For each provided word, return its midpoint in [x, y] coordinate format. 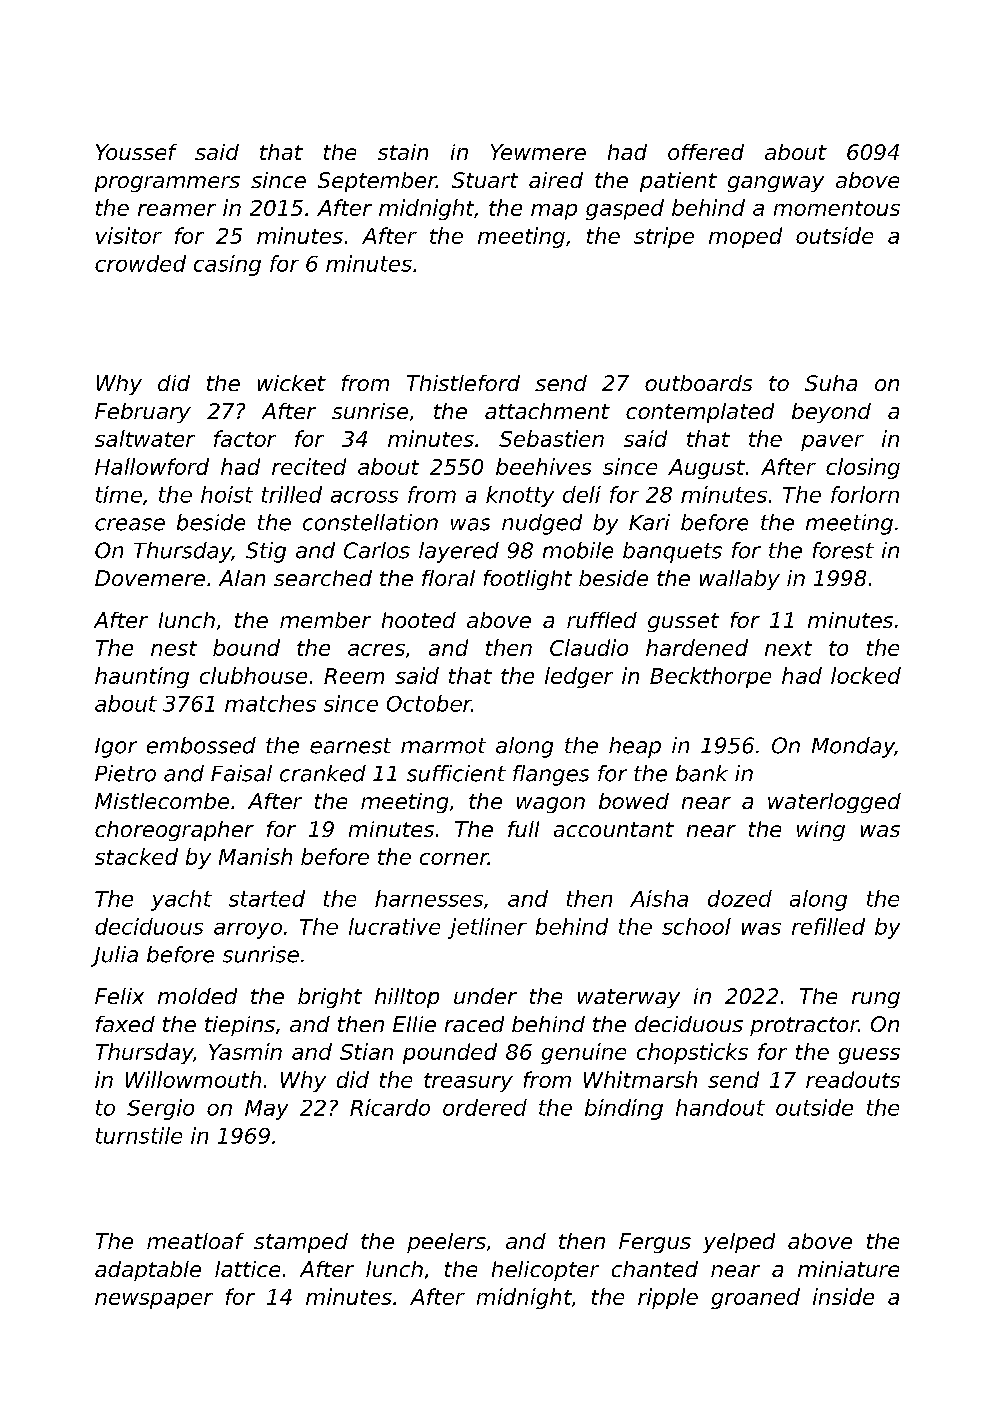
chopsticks [692, 1053]
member [325, 620]
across [364, 497]
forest [843, 550]
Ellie [414, 1024]
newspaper [154, 1301]
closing [863, 468]
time [119, 494]
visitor [129, 235]
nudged [542, 524]
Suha [831, 383]
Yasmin [245, 1051]
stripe [664, 237]
